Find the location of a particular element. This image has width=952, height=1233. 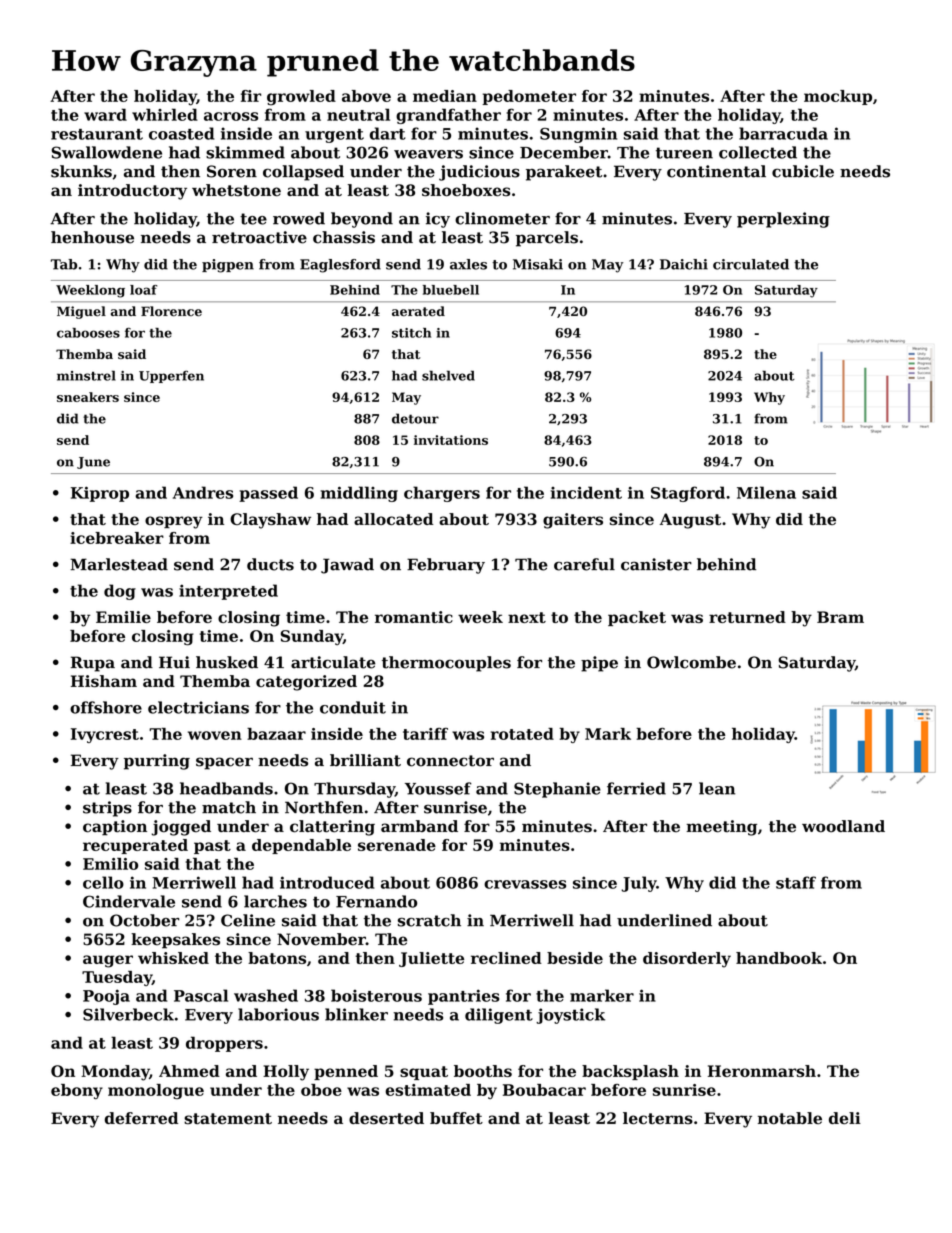

skunks is located at coordinates (81, 171).
